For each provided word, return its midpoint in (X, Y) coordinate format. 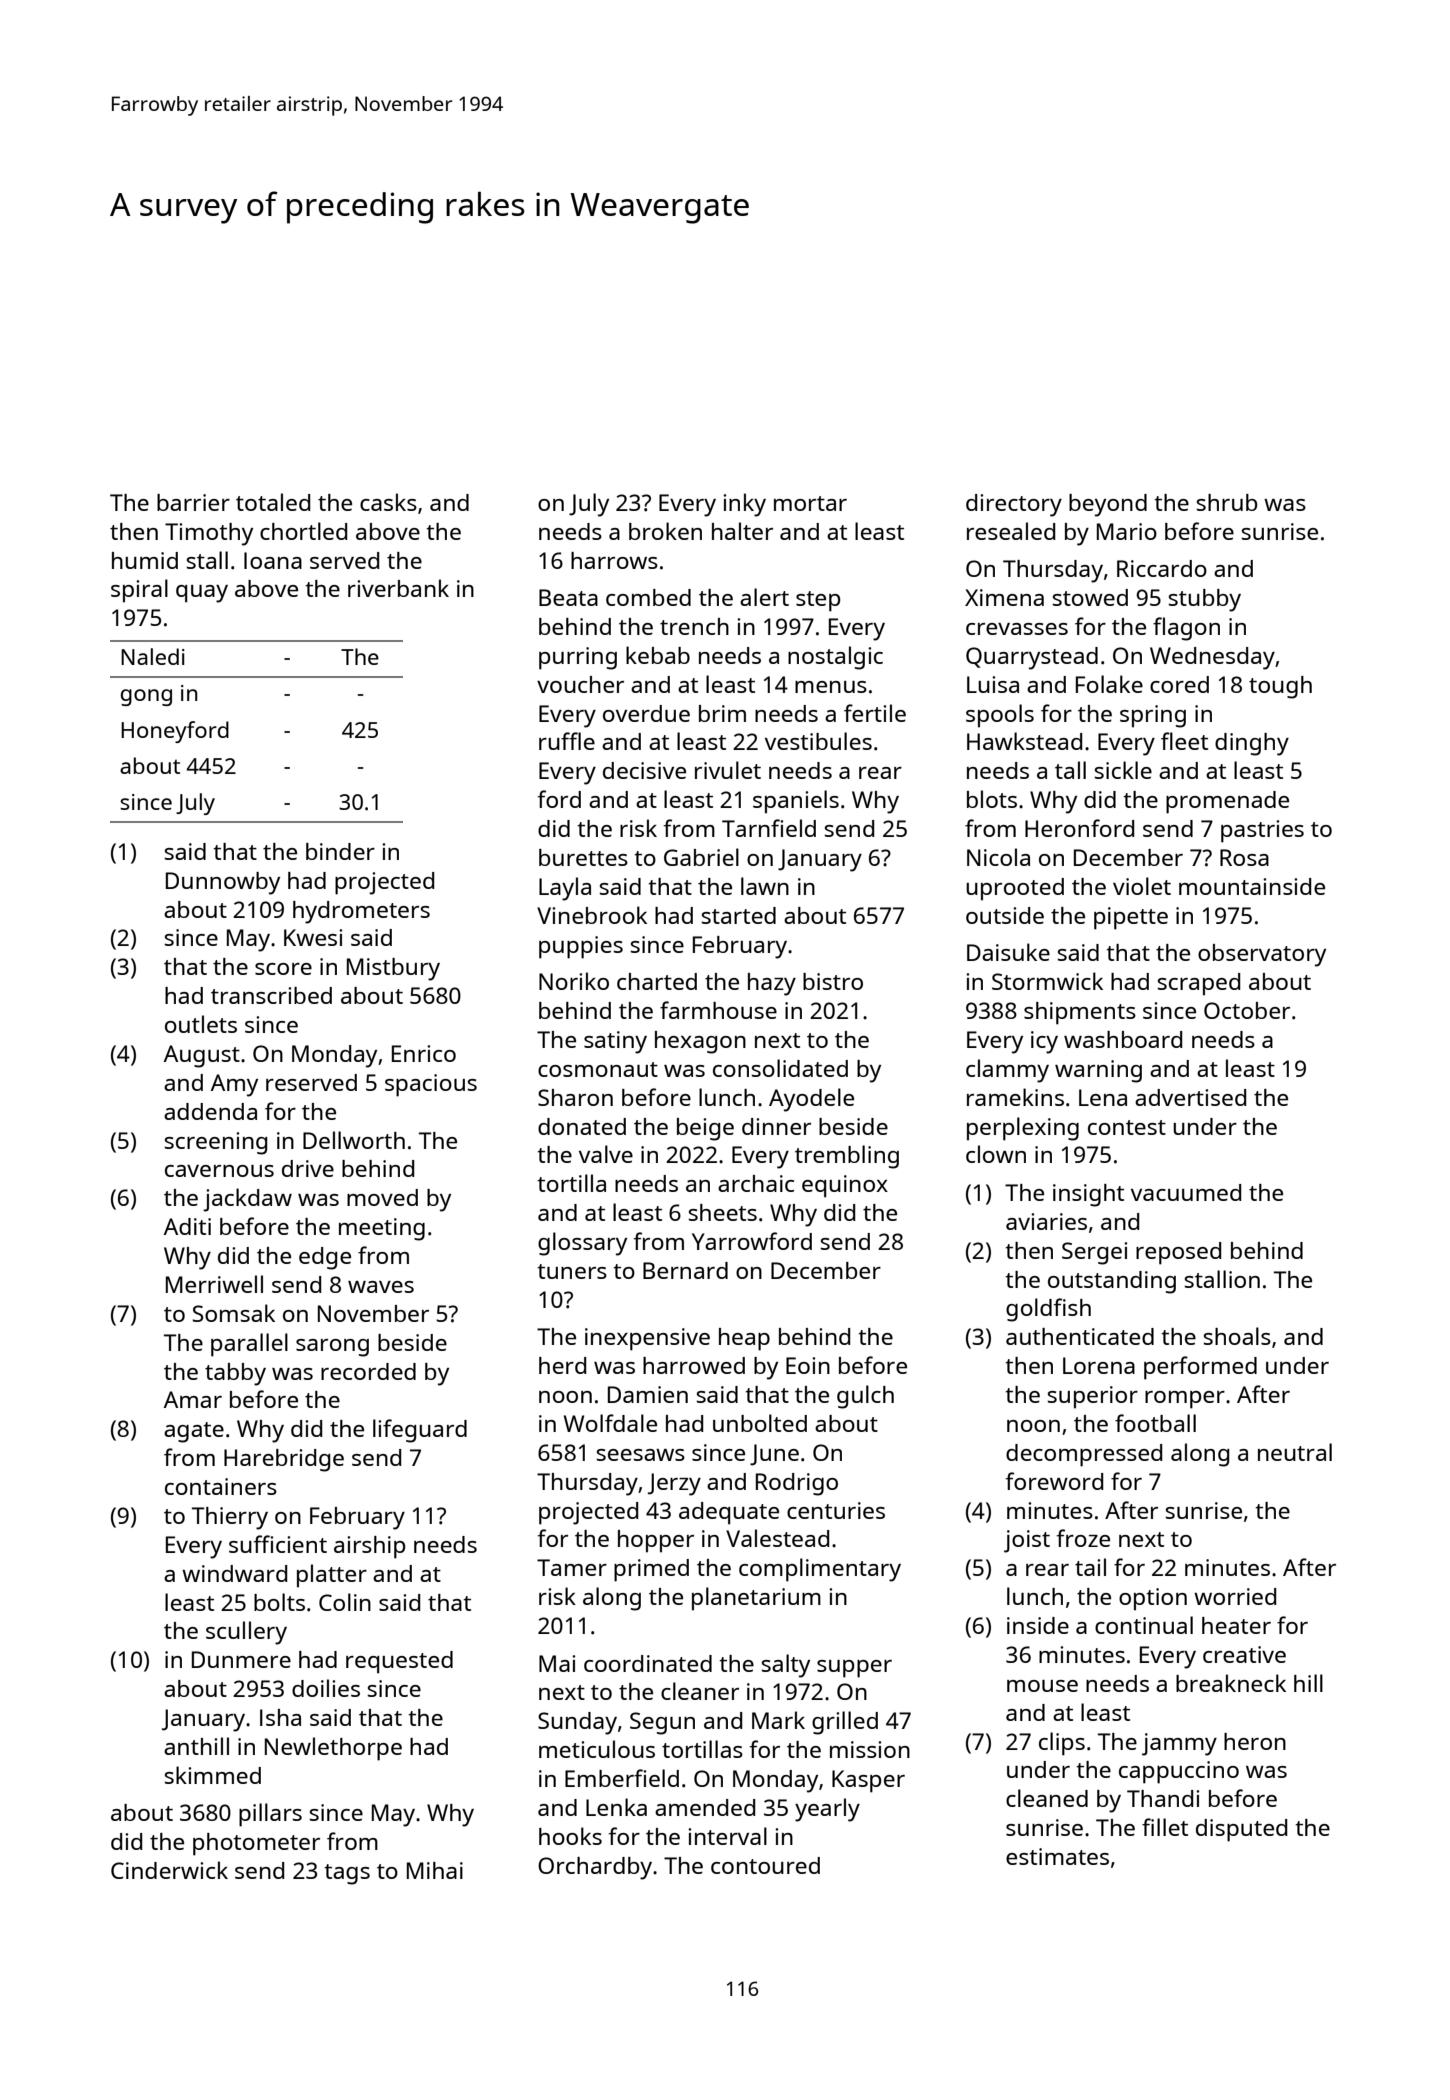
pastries (1262, 831)
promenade (1227, 802)
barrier (193, 502)
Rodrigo (797, 1484)
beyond (1108, 505)
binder (340, 851)
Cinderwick (169, 1870)
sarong (332, 1348)
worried (1235, 1596)
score (283, 969)
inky (744, 505)
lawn (765, 886)
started (739, 915)
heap (744, 1339)
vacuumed (1186, 1192)
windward (234, 1573)
